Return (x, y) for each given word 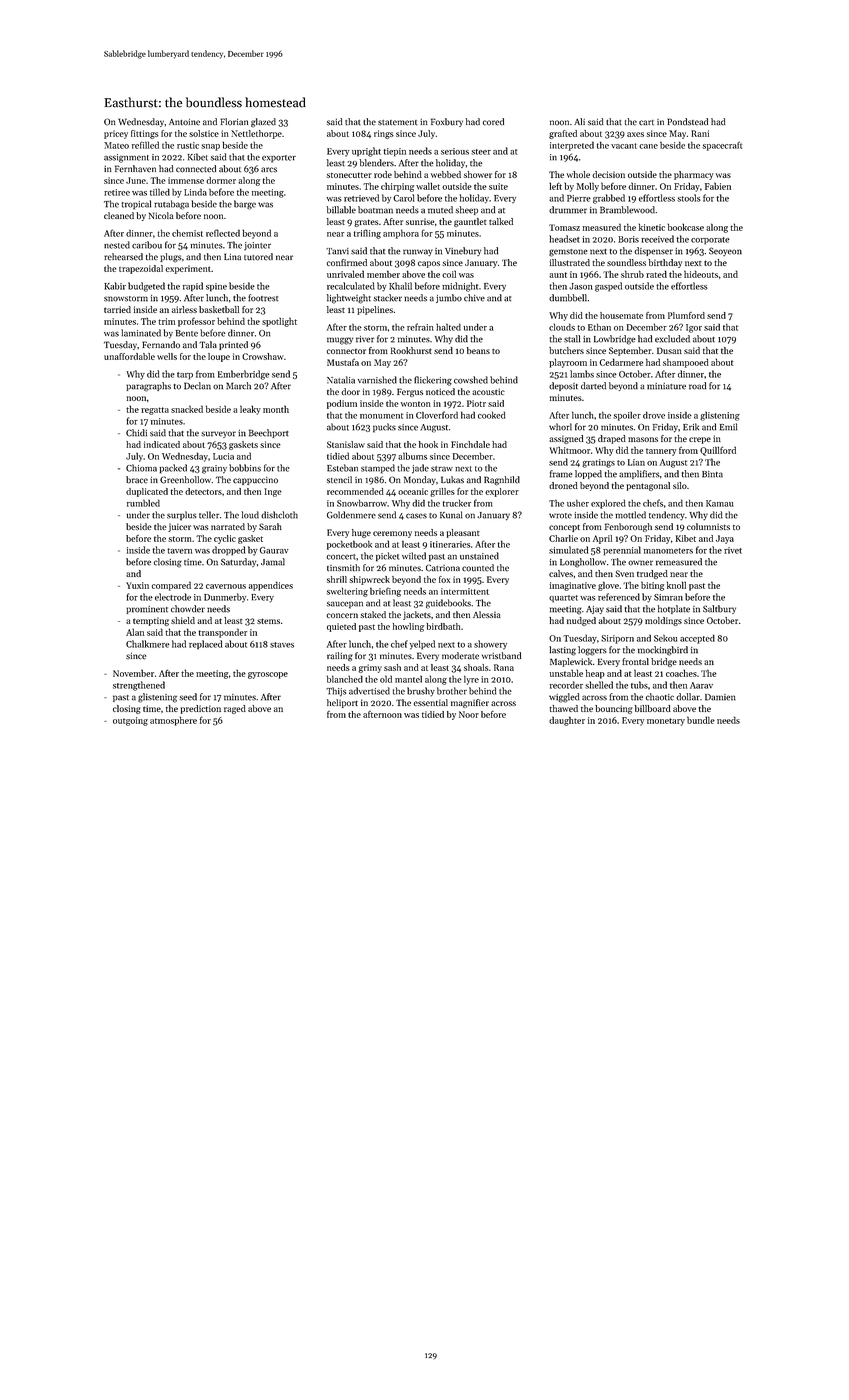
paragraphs (148, 387)
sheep (466, 210)
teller (209, 515)
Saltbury (719, 609)
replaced (205, 645)
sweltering (347, 592)
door (350, 391)
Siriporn (617, 639)
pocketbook (349, 545)
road (697, 386)
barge (245, 204)
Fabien (718, 186)
